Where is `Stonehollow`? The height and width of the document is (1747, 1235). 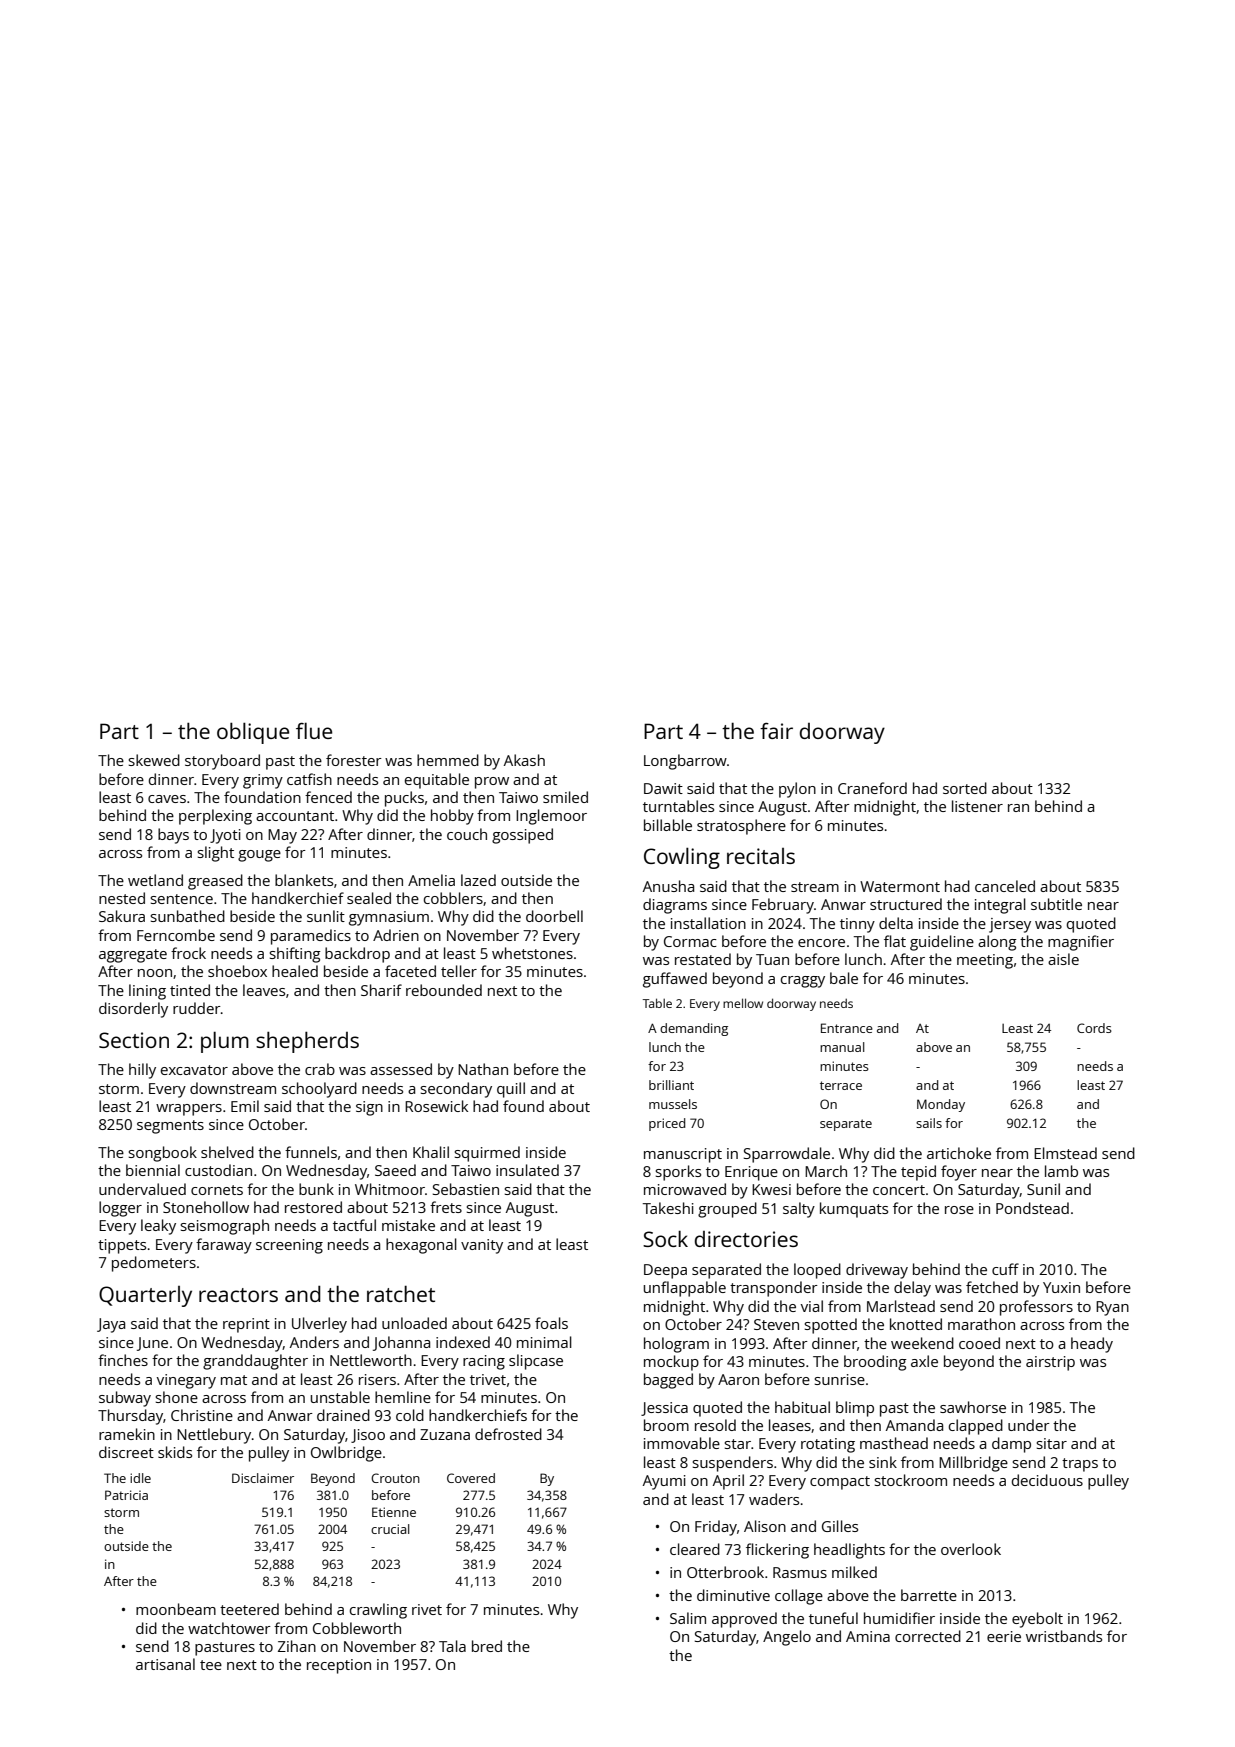 Stonehollow is located at coordinates (206, 1207).
